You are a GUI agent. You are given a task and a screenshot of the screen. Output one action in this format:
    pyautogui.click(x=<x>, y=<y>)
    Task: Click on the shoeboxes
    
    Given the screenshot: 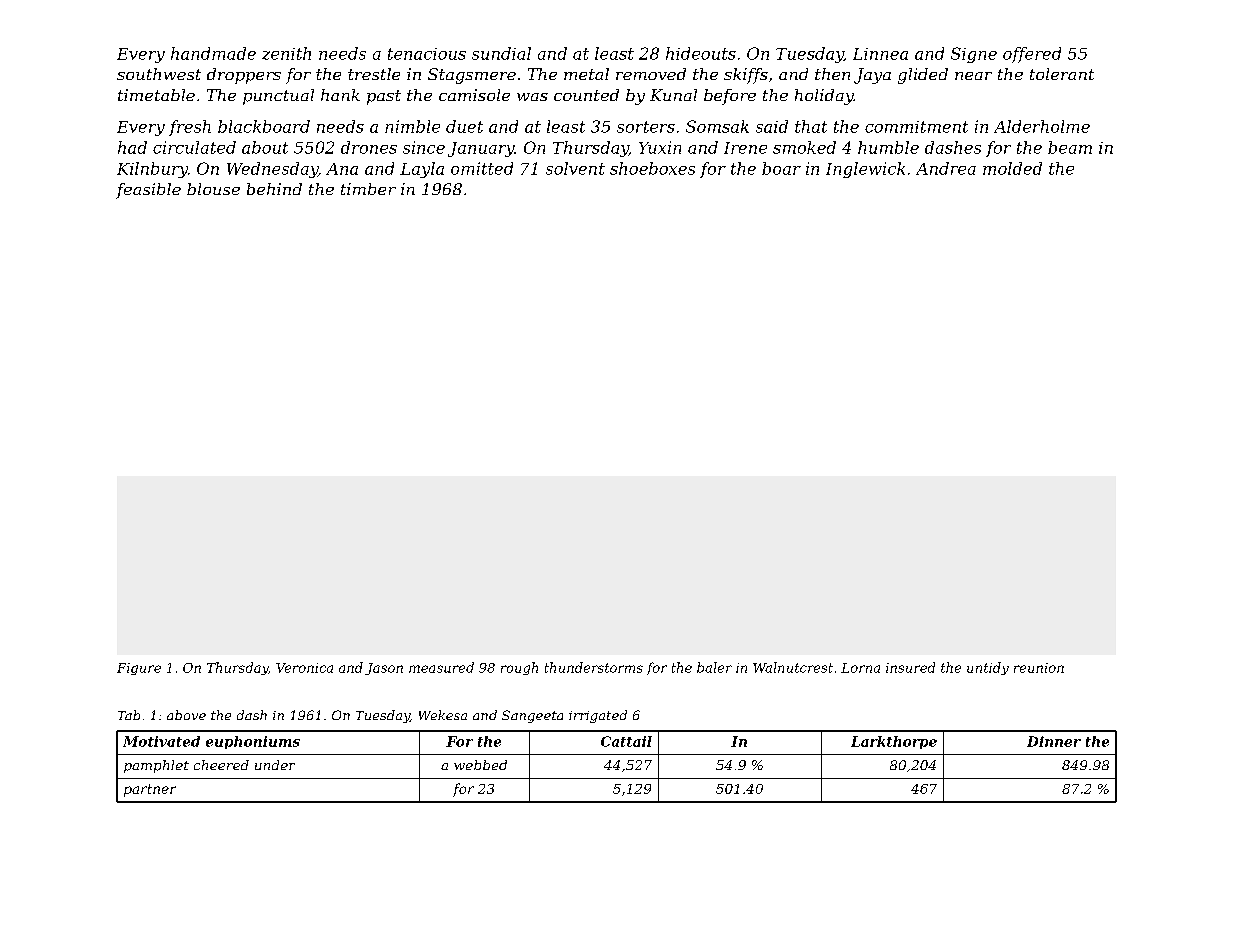 What is the action you would take?
    pyautogui.click(x=652, y=168)
